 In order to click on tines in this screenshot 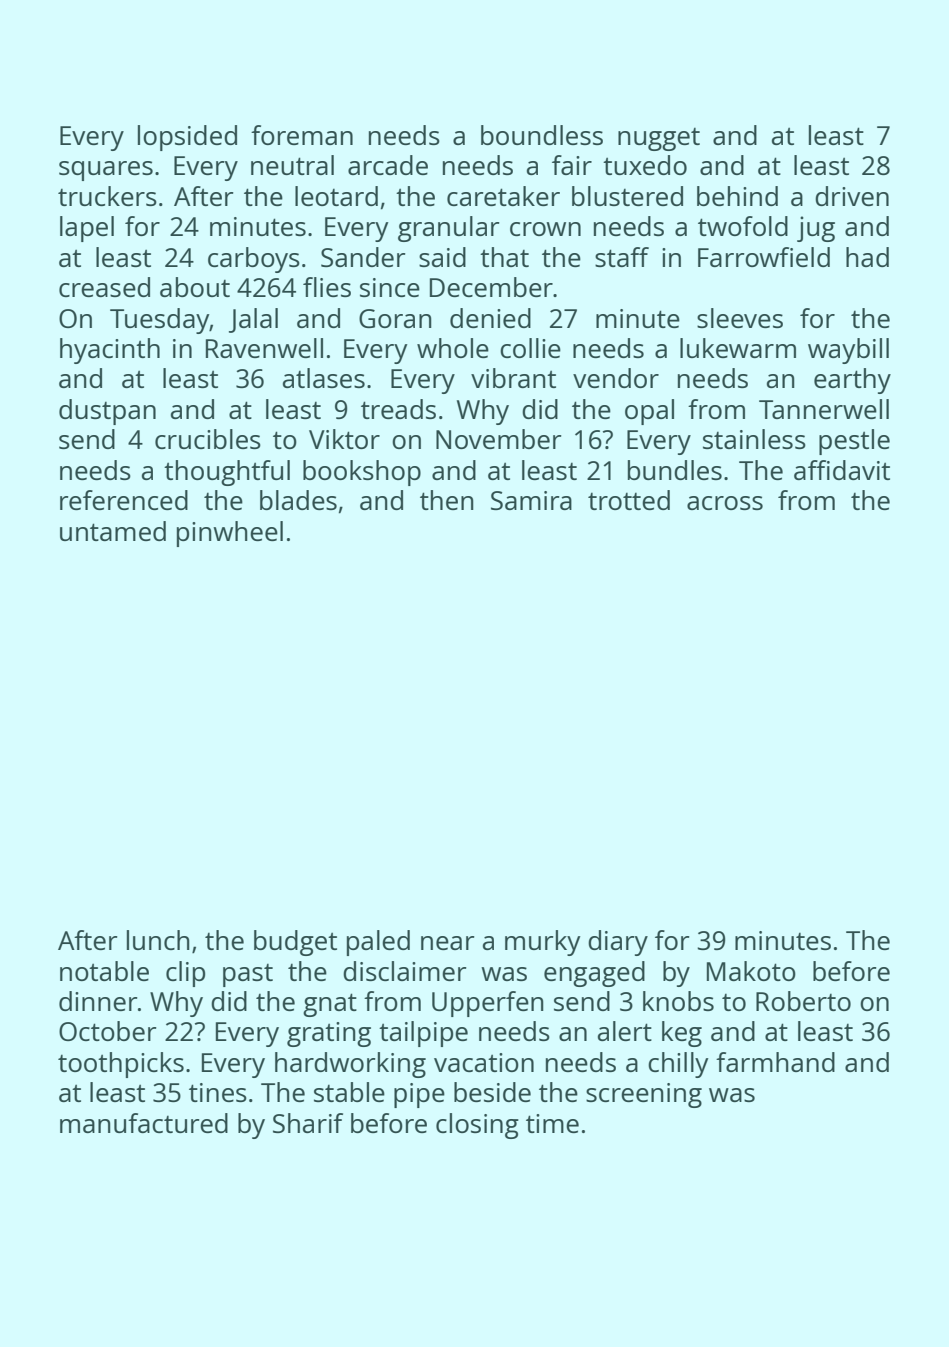, I will do `click(218, 1092)`.
